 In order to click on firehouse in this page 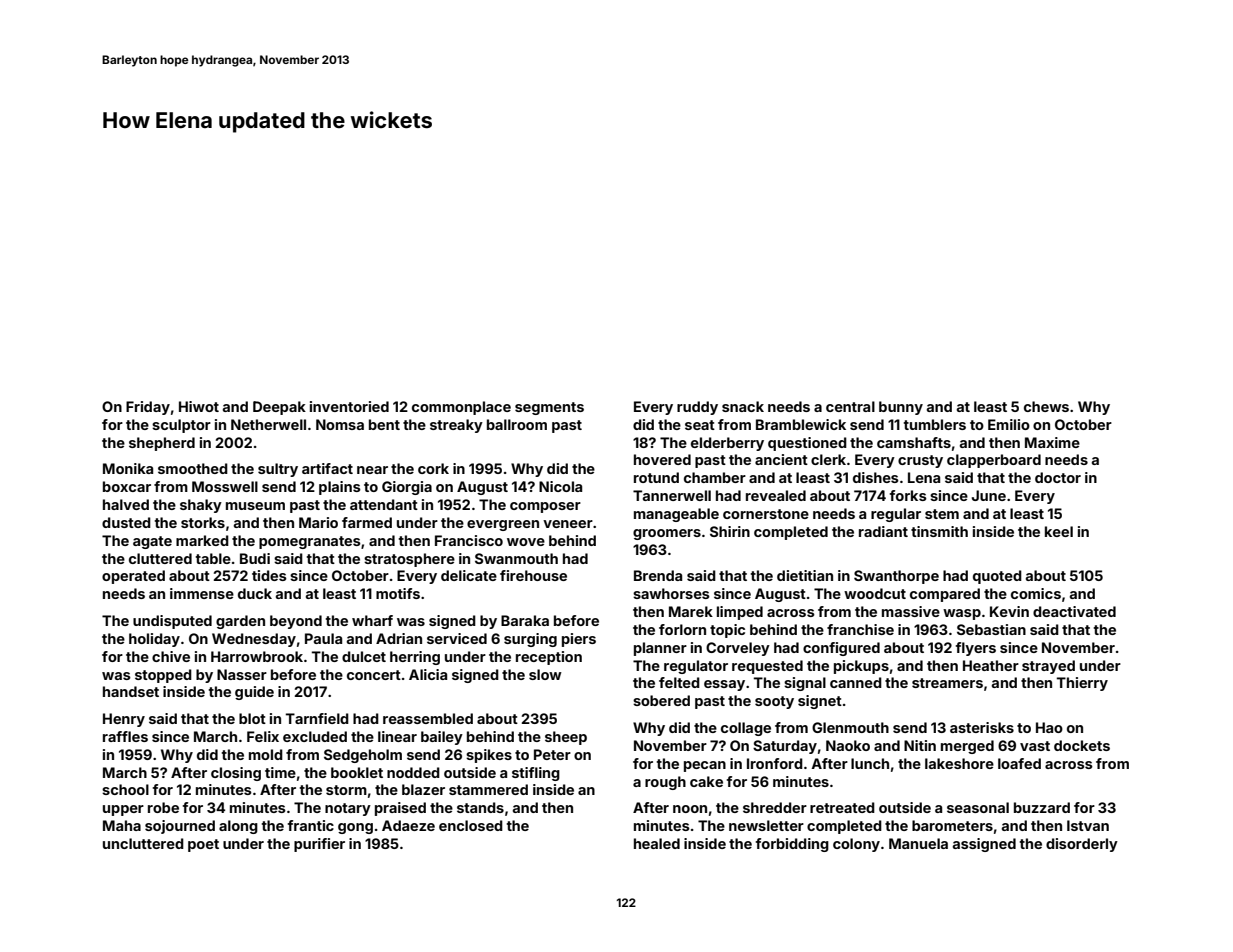, I will do `click(533, 575)`.
